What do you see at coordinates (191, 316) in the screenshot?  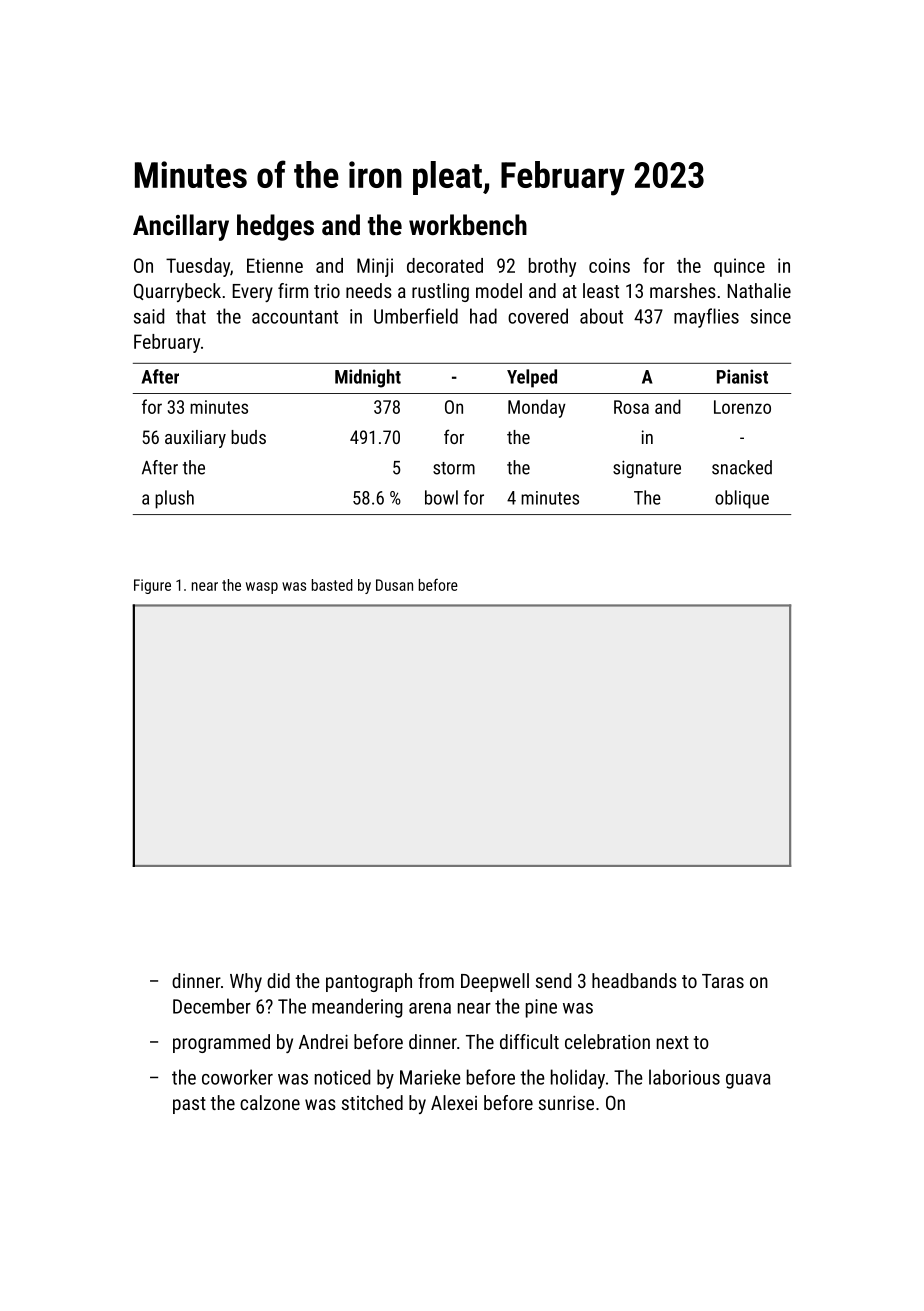 I see `that` at bounding box center [191, 316].
